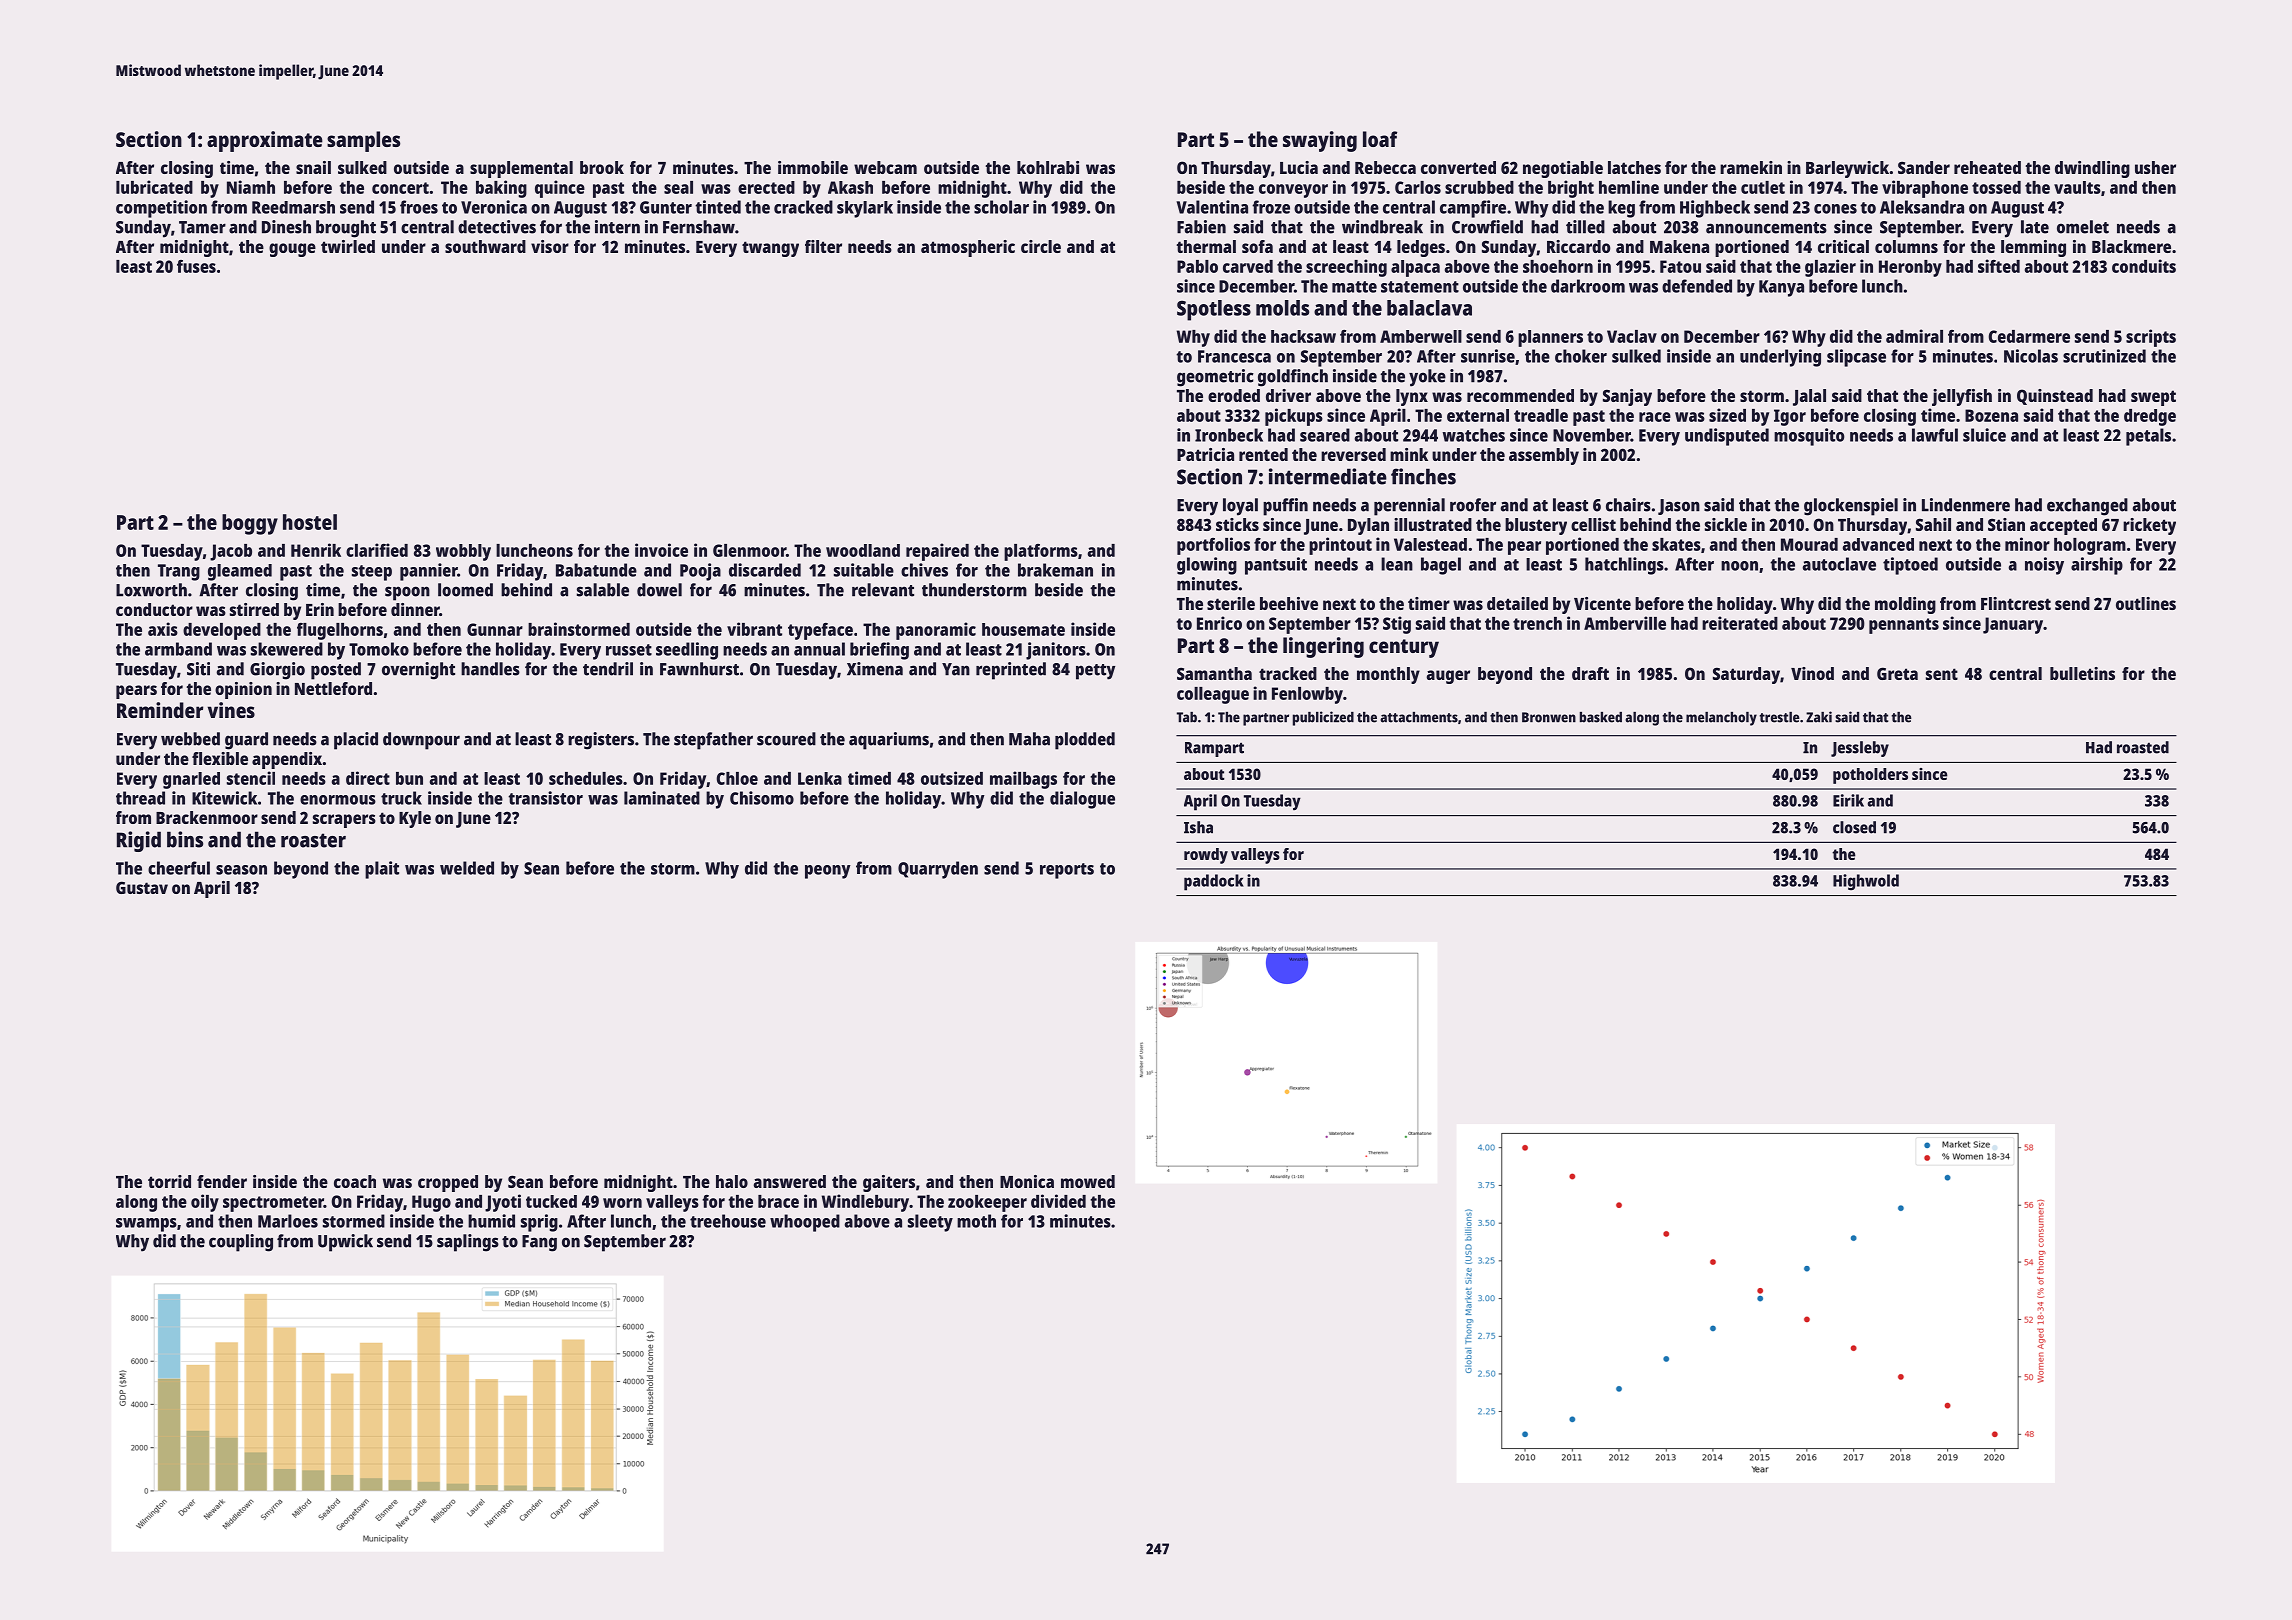  I want to click on halo, so click(732, 1181).
